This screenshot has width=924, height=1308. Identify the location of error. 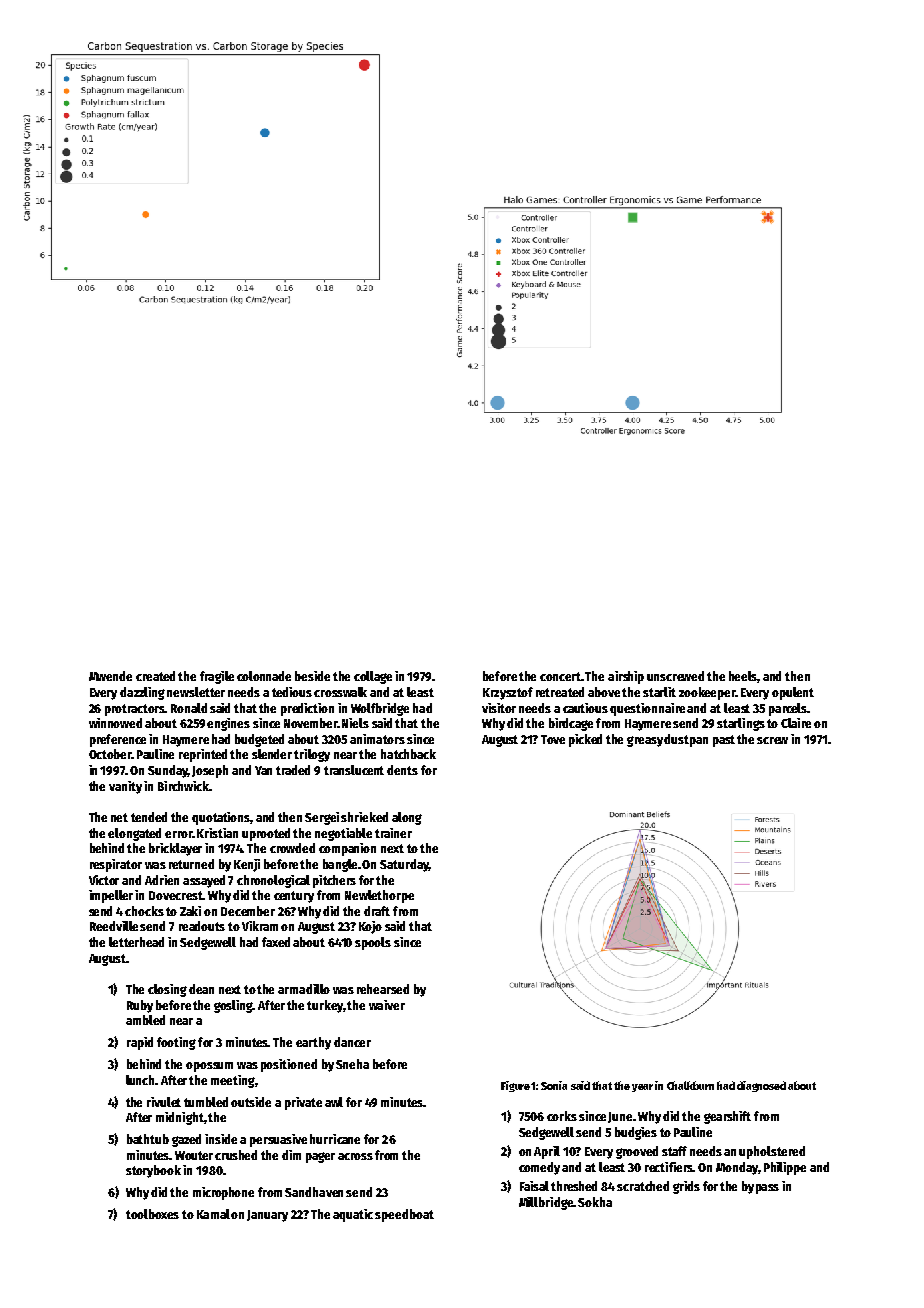
(178, 834).
